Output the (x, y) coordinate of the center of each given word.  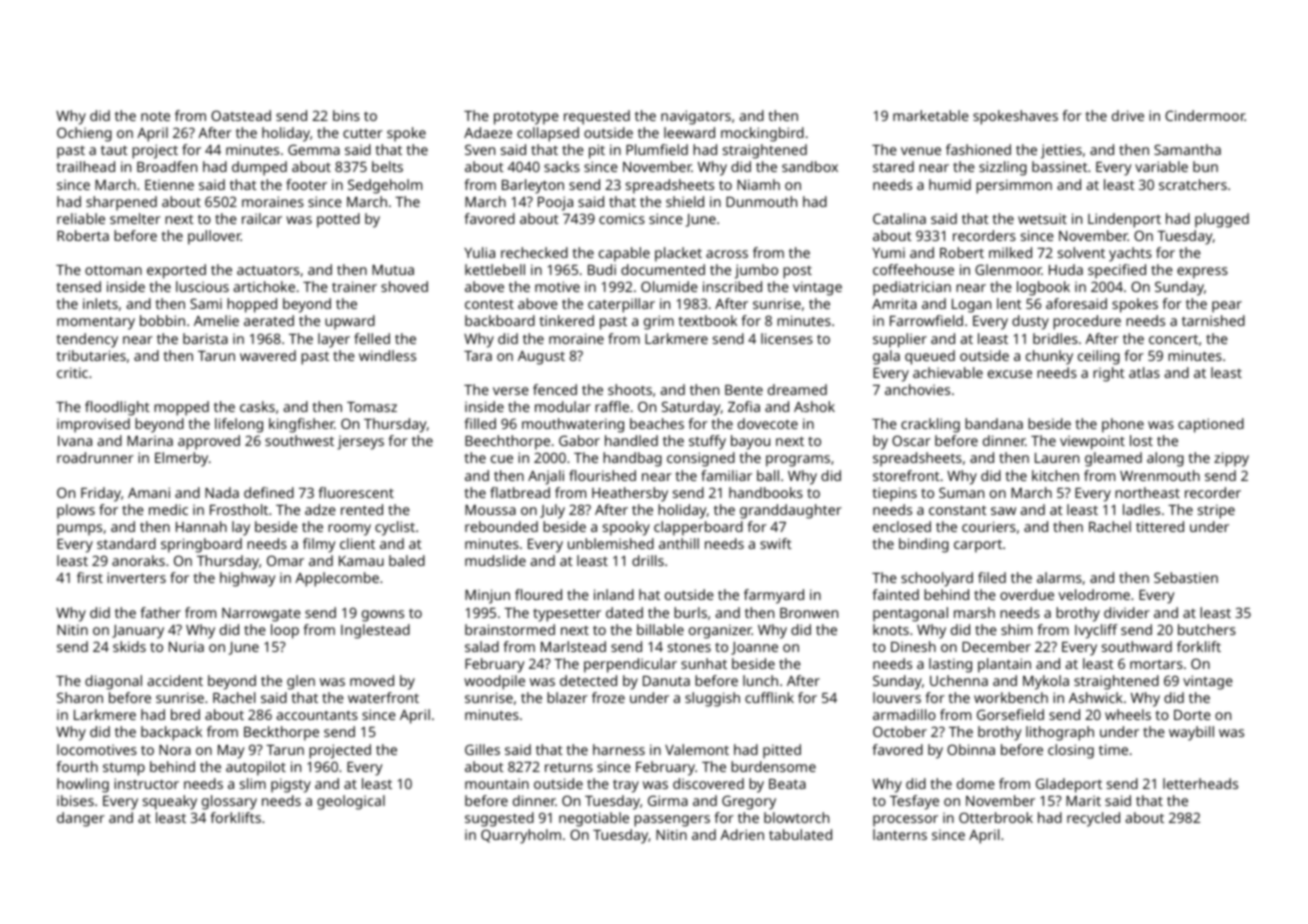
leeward (689, 132)
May (231, 752)
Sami (206, 303)
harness (619, 749)
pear (1227, 307)
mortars (1156, 664)
